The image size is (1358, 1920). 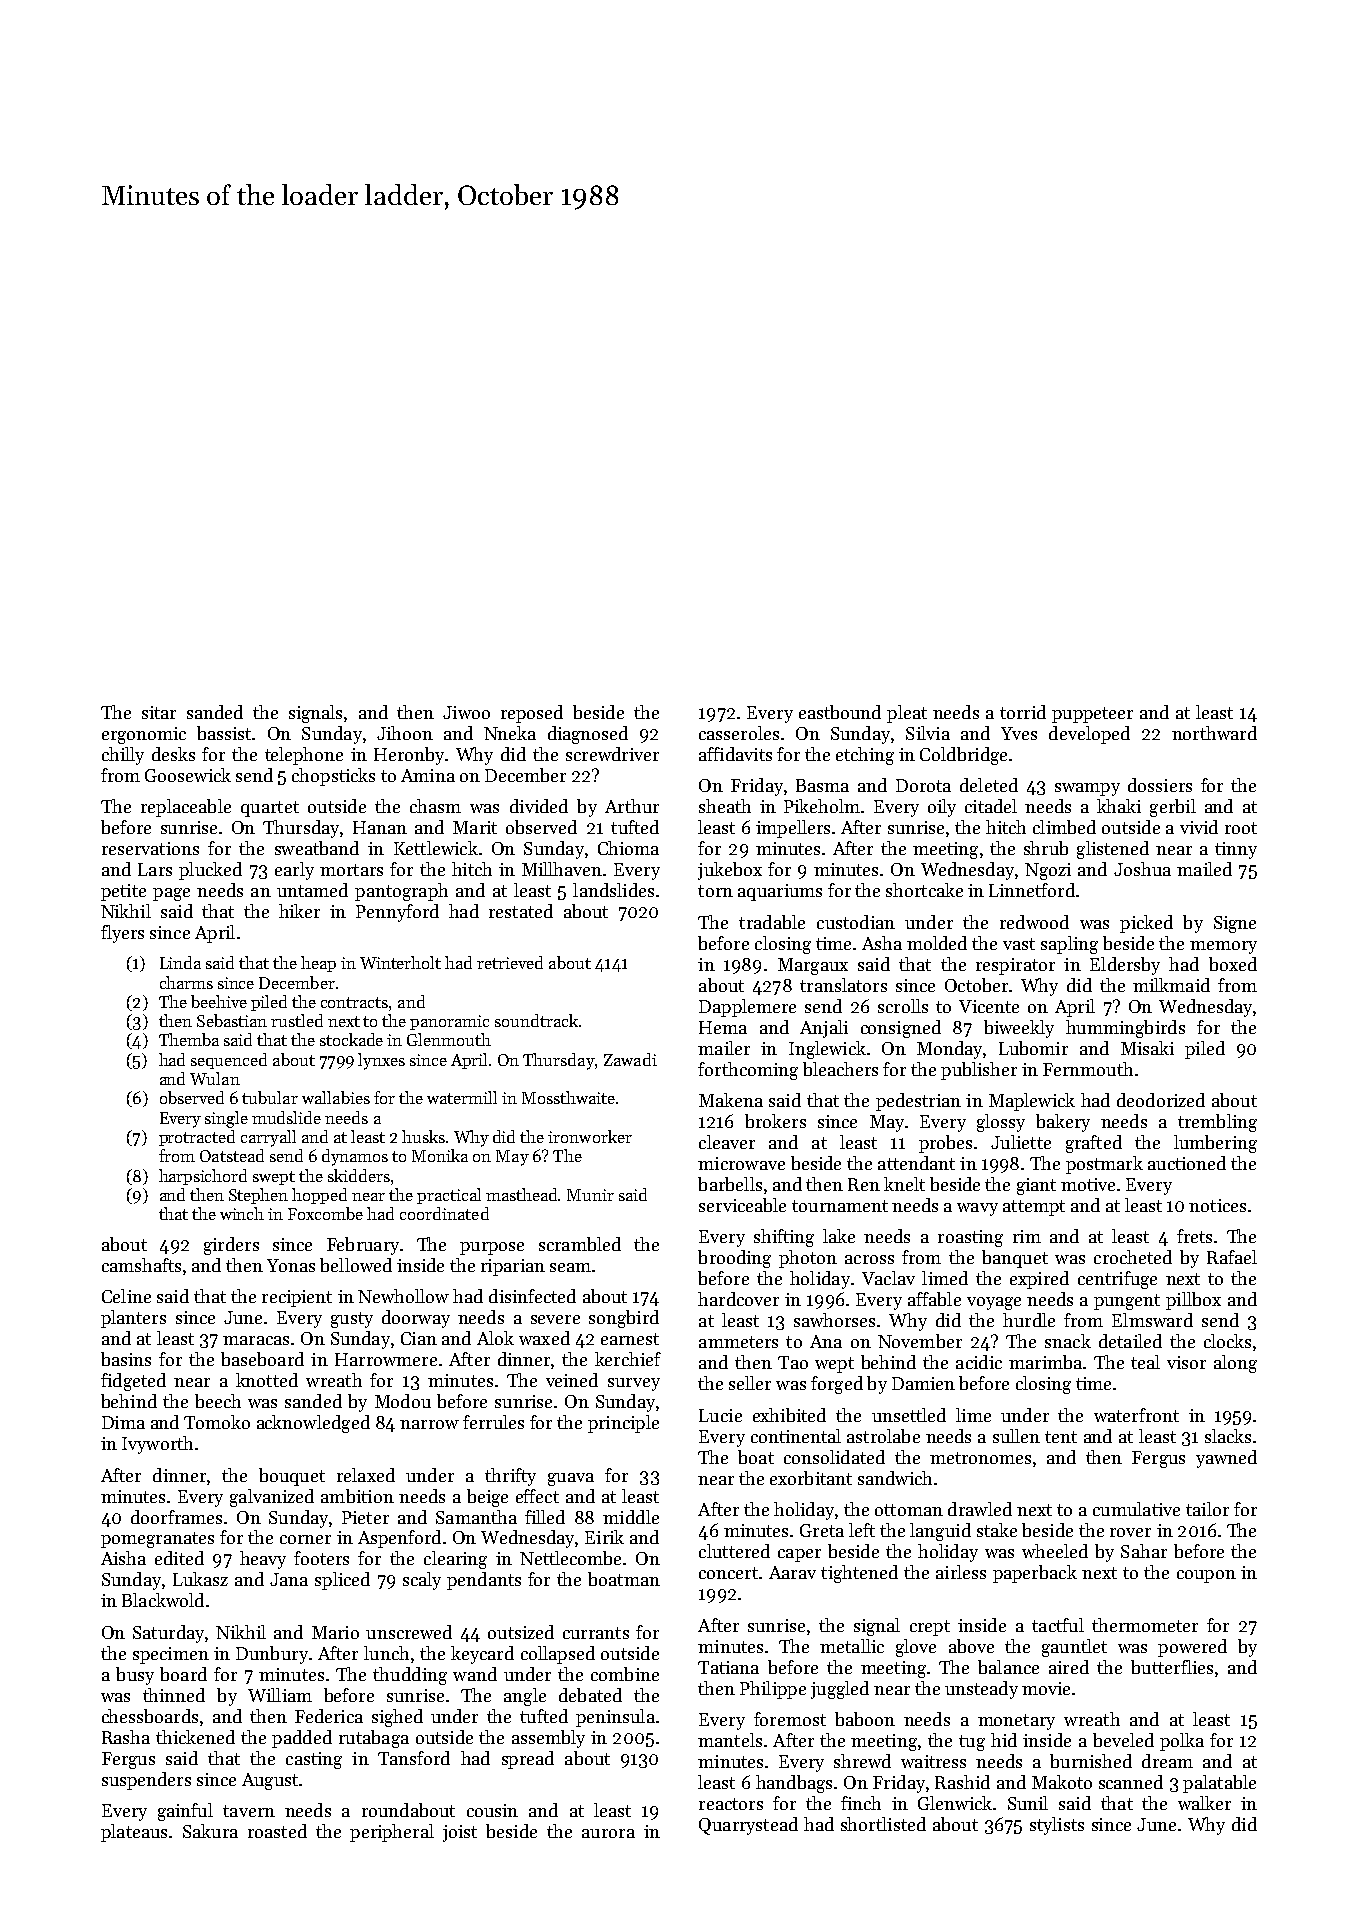 I want to click on continental, so click(x=796, y=1436).
